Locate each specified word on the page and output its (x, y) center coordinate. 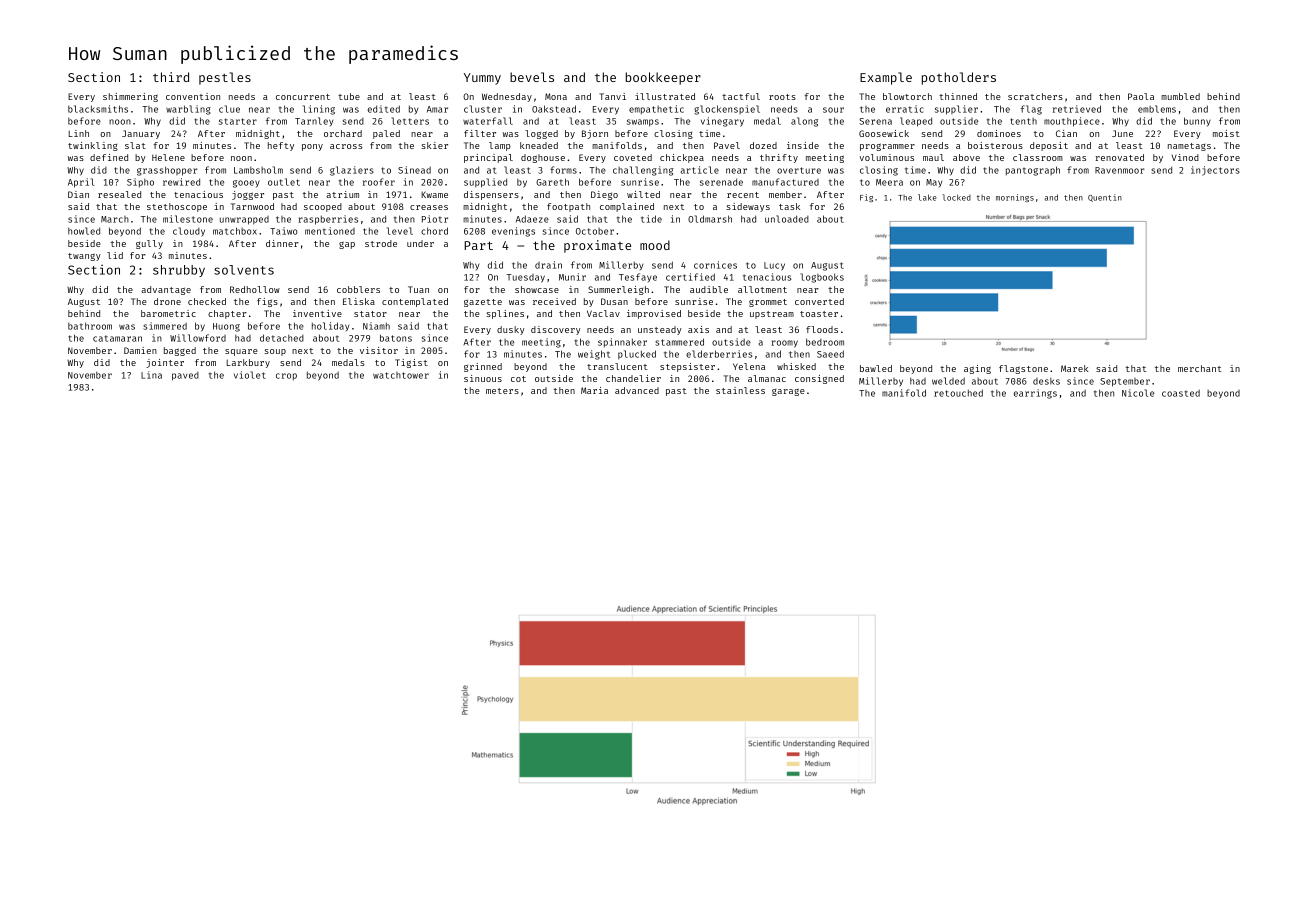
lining (319, 110)
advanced (637, 390)
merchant (1200, 368)
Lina (151, 375)
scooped (323, 207)
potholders (959, 78)
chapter (227, 314)
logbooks (822, 278)
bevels (532, 77)
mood (655, 245)
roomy (784, 344)
